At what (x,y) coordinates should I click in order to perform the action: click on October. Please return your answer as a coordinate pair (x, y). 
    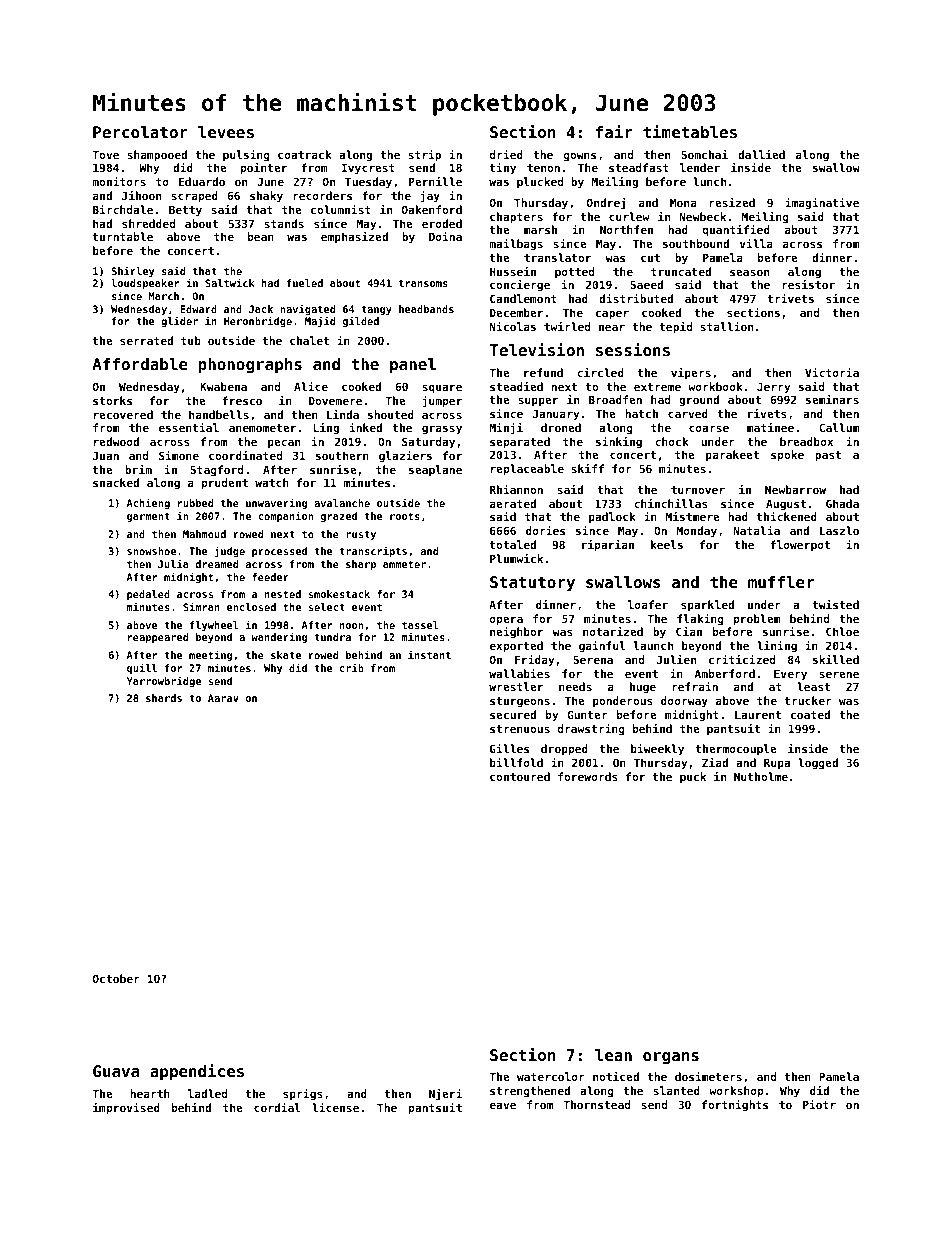
    Looking at the image, I should click on (116, 978).
